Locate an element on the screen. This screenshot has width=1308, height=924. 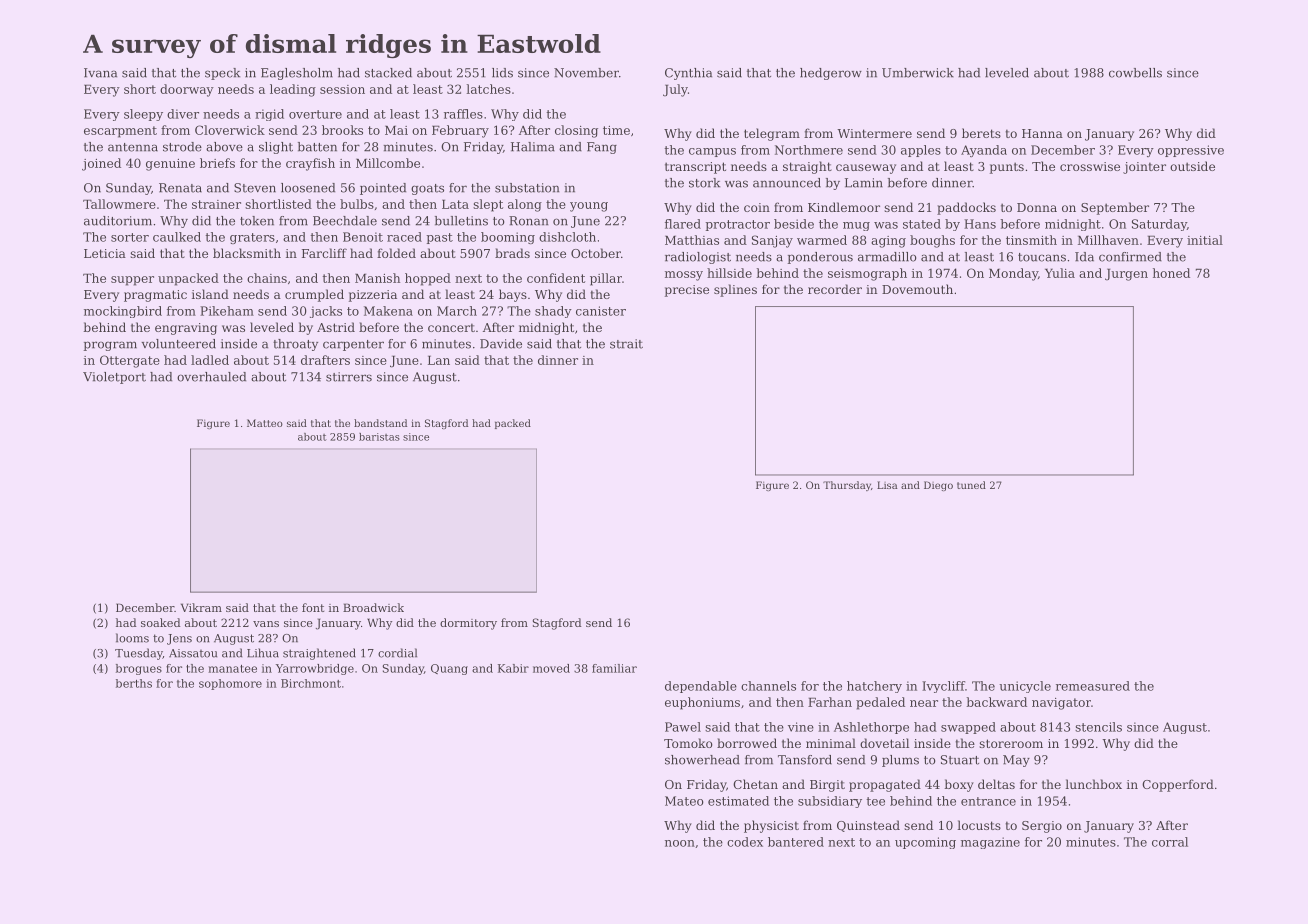
Matteo is located at coordinates (265, 423).
